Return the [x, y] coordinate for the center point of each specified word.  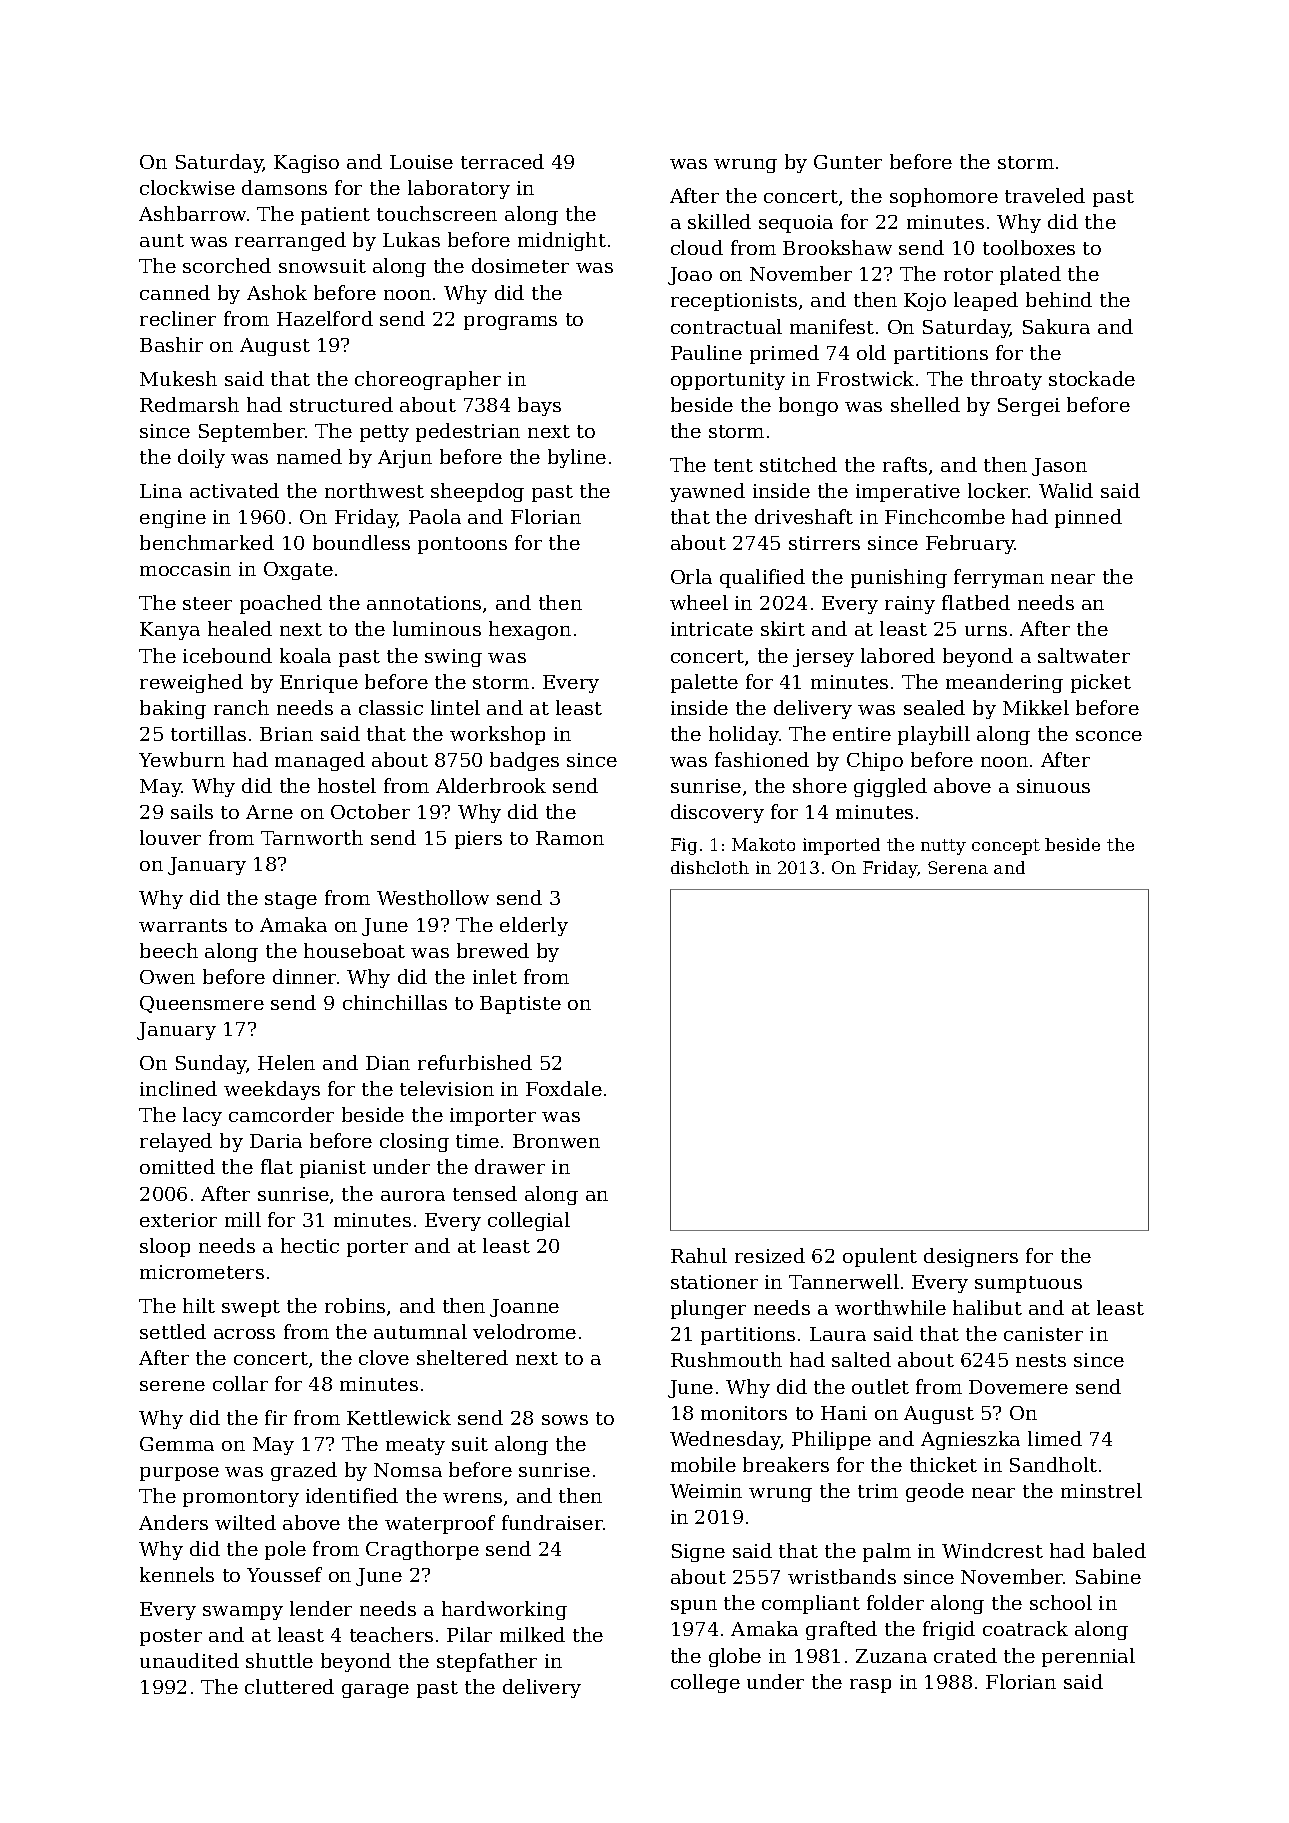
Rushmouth [726, 1359]
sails [192, 811]
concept [1006, 847]
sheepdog [477, 492]
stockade [1092, 378]
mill [243, 1219]
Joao [690, 276]
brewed [493, 950]
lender [321, 1608]
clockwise [187, 187]
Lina [161, 491]
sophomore [944, 197]
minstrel [1101, 1490]
